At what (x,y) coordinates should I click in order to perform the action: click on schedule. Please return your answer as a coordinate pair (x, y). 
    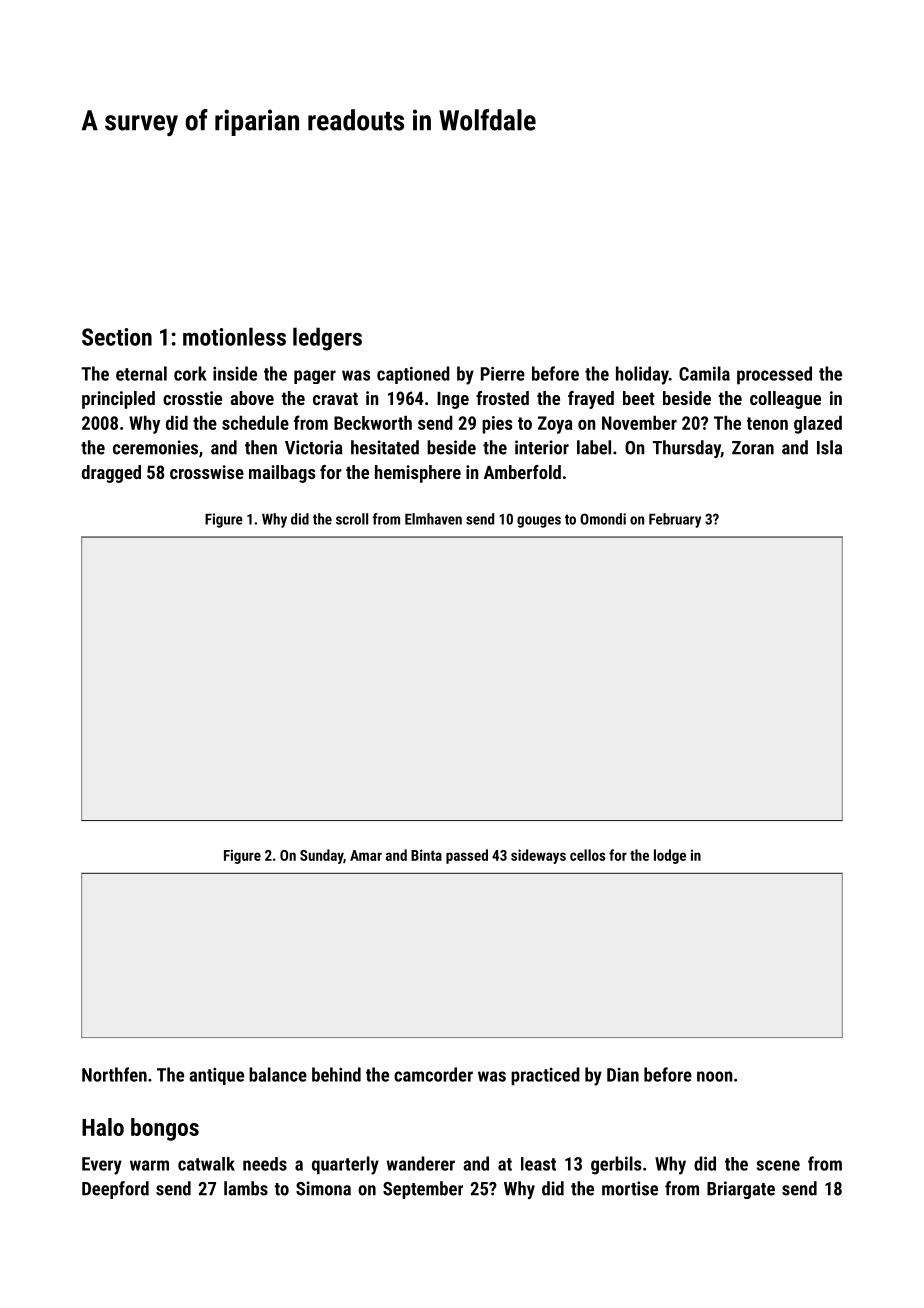
    Looking at the image, I should click on (255, 423).
